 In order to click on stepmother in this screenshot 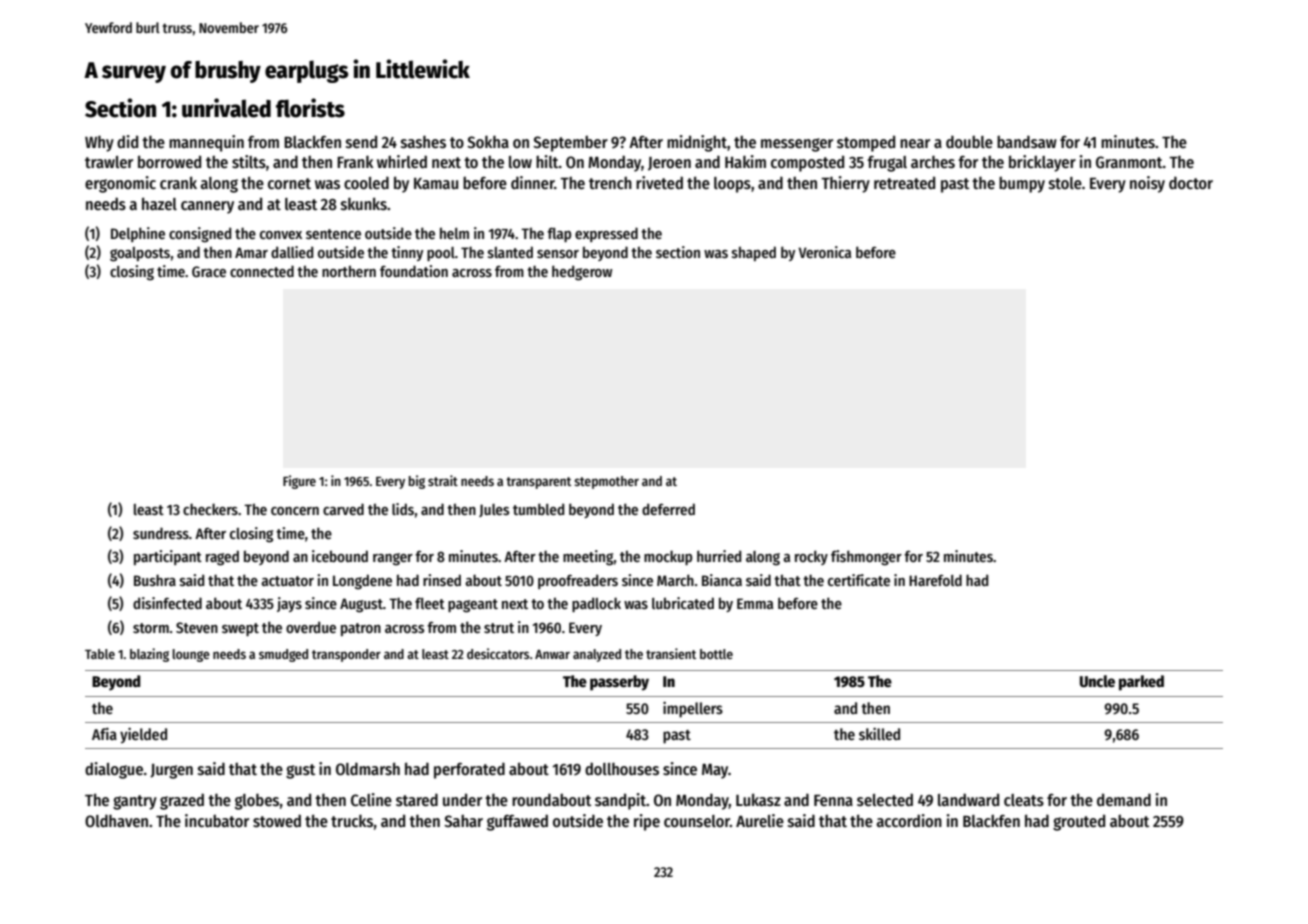, I will do `click(606, 482)`.
